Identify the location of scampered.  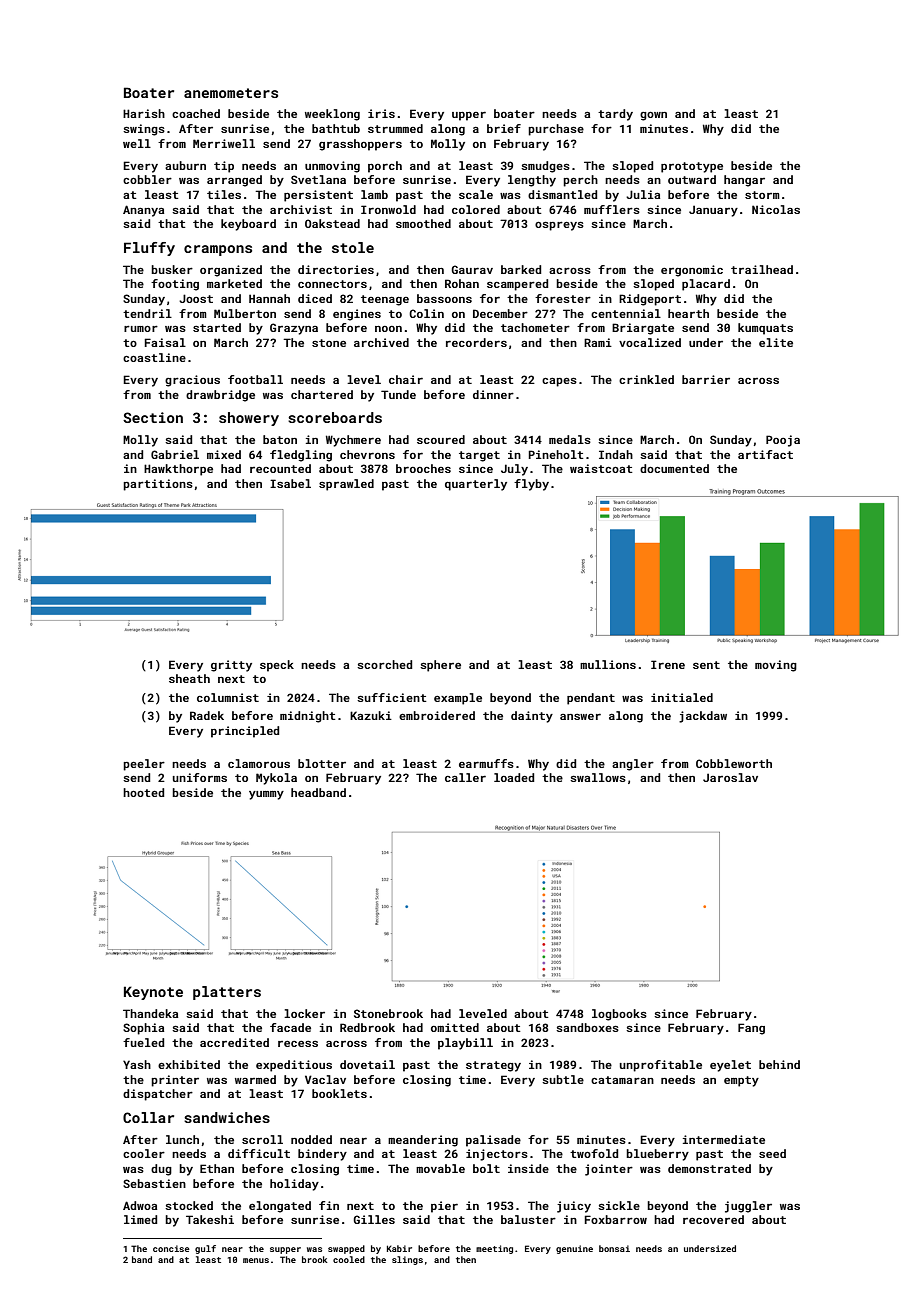
(517, 285).
